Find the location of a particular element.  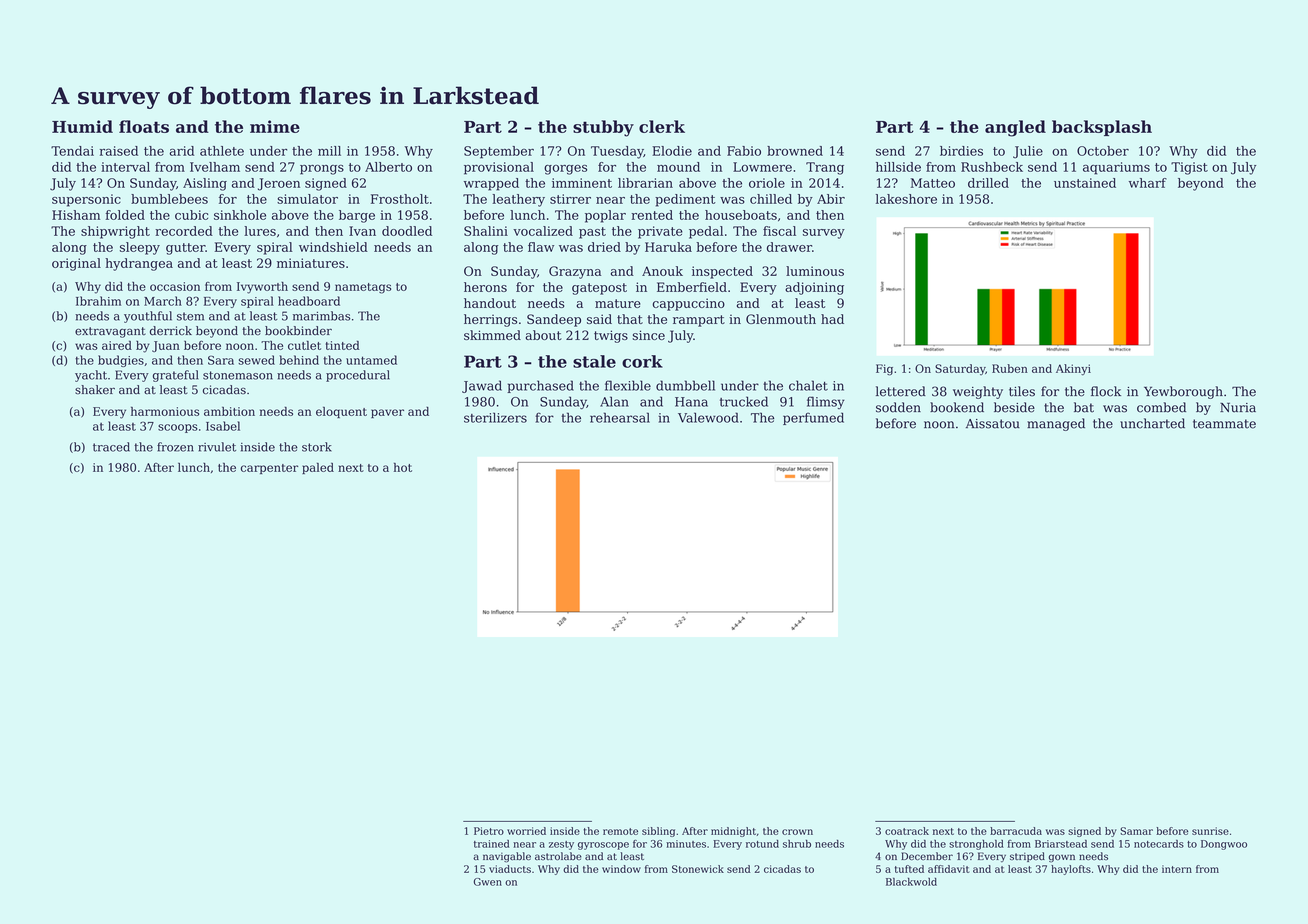

purchased is located at coordinates (540, 386).
